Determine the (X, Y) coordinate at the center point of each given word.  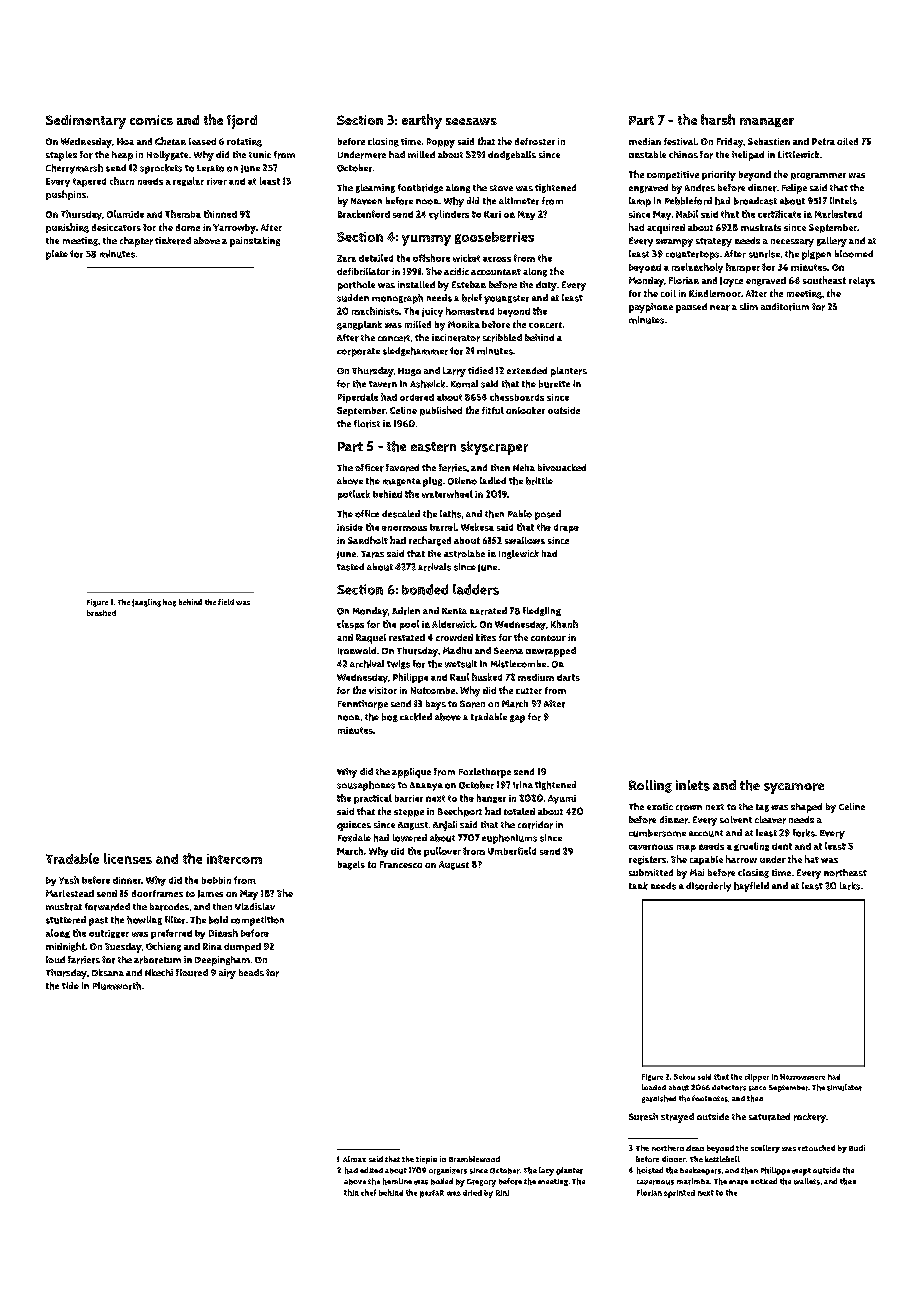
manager (767, 122)
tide (70, 985)
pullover (442, 852)
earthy (422, 121)
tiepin (426, 1160)
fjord (242, 122)
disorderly (708, 887)
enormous (404, 528)
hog (169, 603)
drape (566, 528)
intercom (234, 859)
